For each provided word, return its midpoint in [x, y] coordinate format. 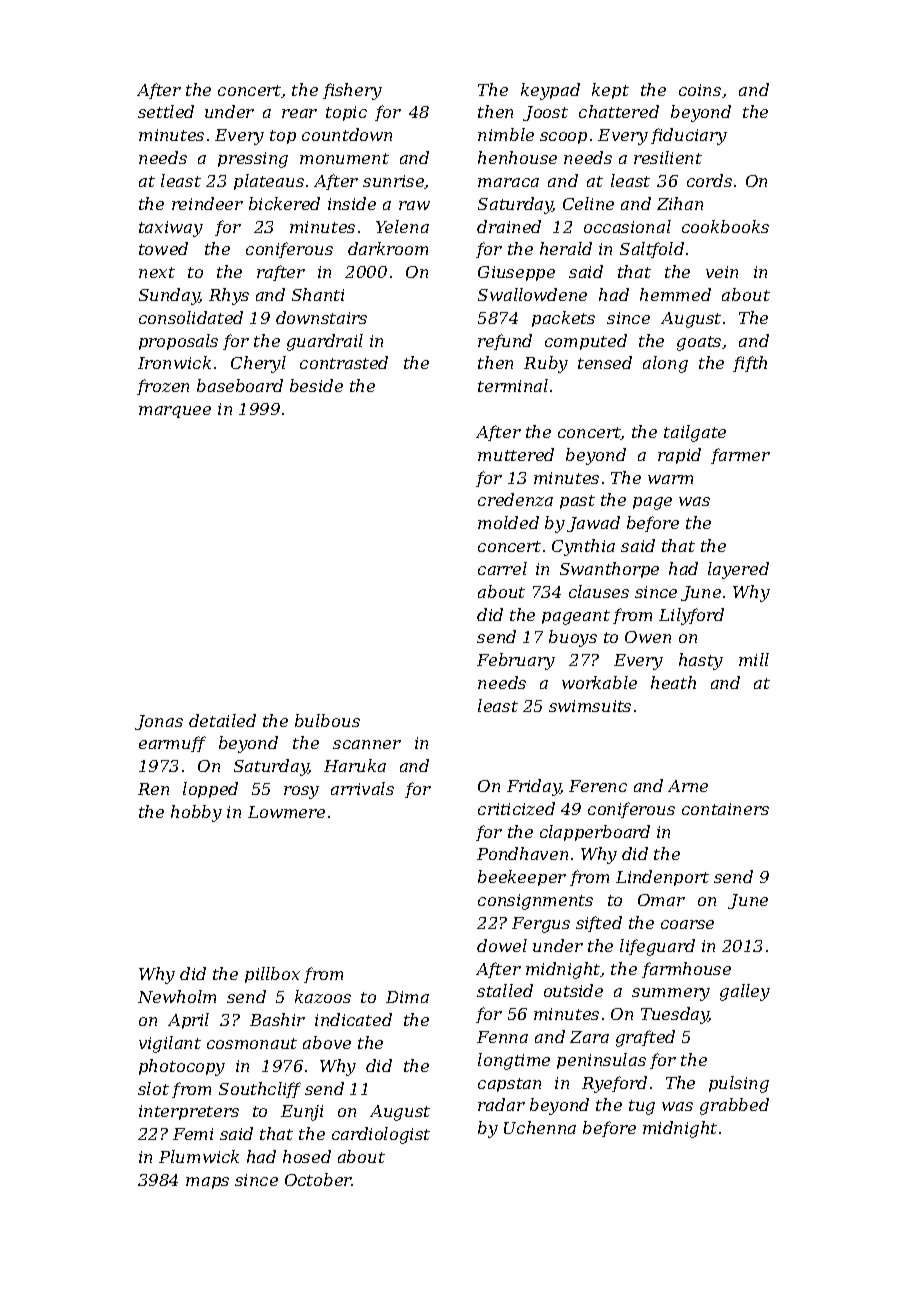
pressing [253, 160]
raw [414, 205]
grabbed [734, 1106]
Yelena [402, 226]
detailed [222, 720]
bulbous [327, 720]
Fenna [502, 1037]
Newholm [177, 996]
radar [501, 1104]
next [157, 272]
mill [754, 659]
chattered [619, 111]
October [318, 1179]
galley [745, 992]
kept [610, 91]
